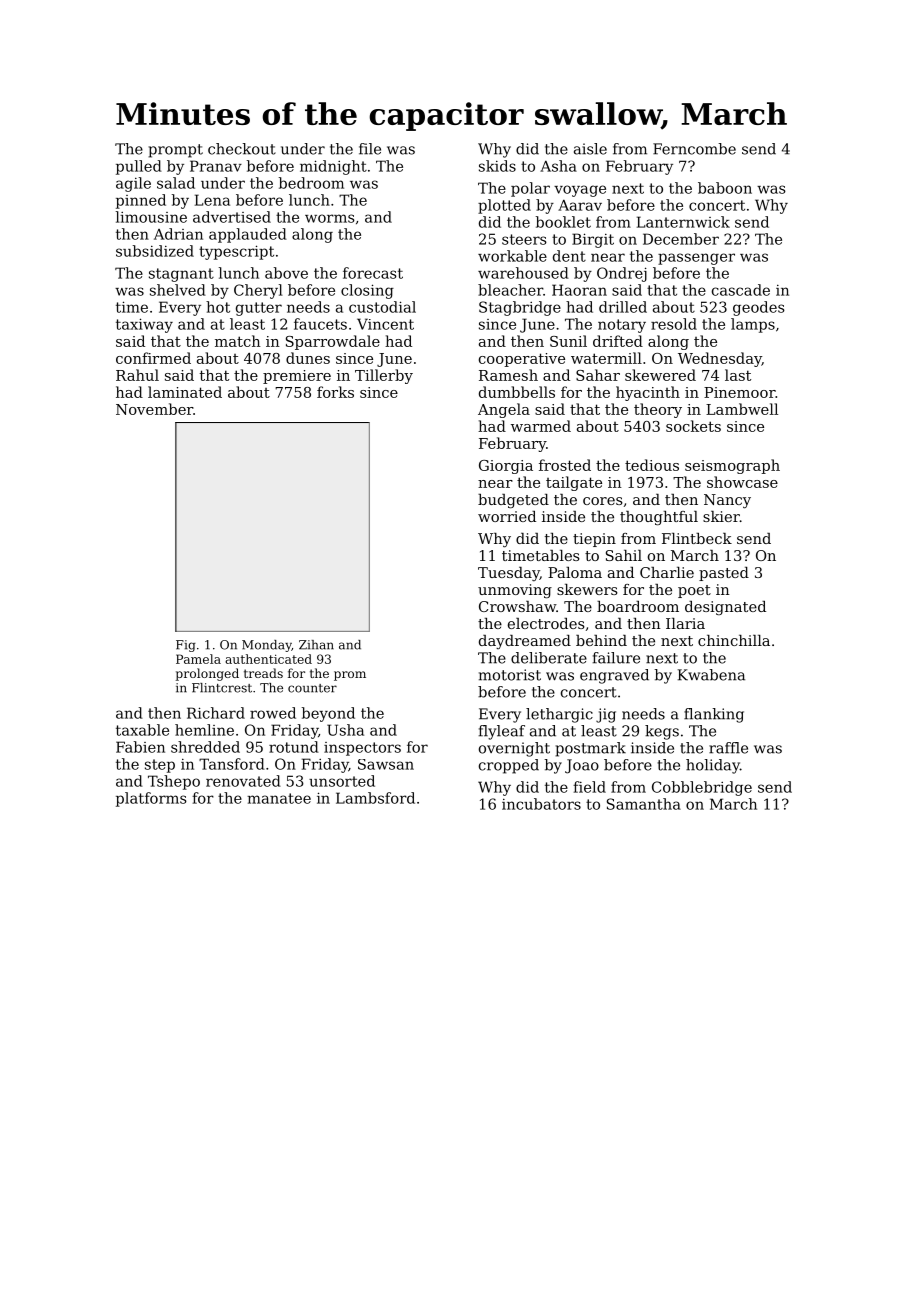 Image resolution: width=908 pixels, height=1316 pixels. Describe the element at coordinates (375, 798) in the screenshot. I see `Lambsford` at that location.
